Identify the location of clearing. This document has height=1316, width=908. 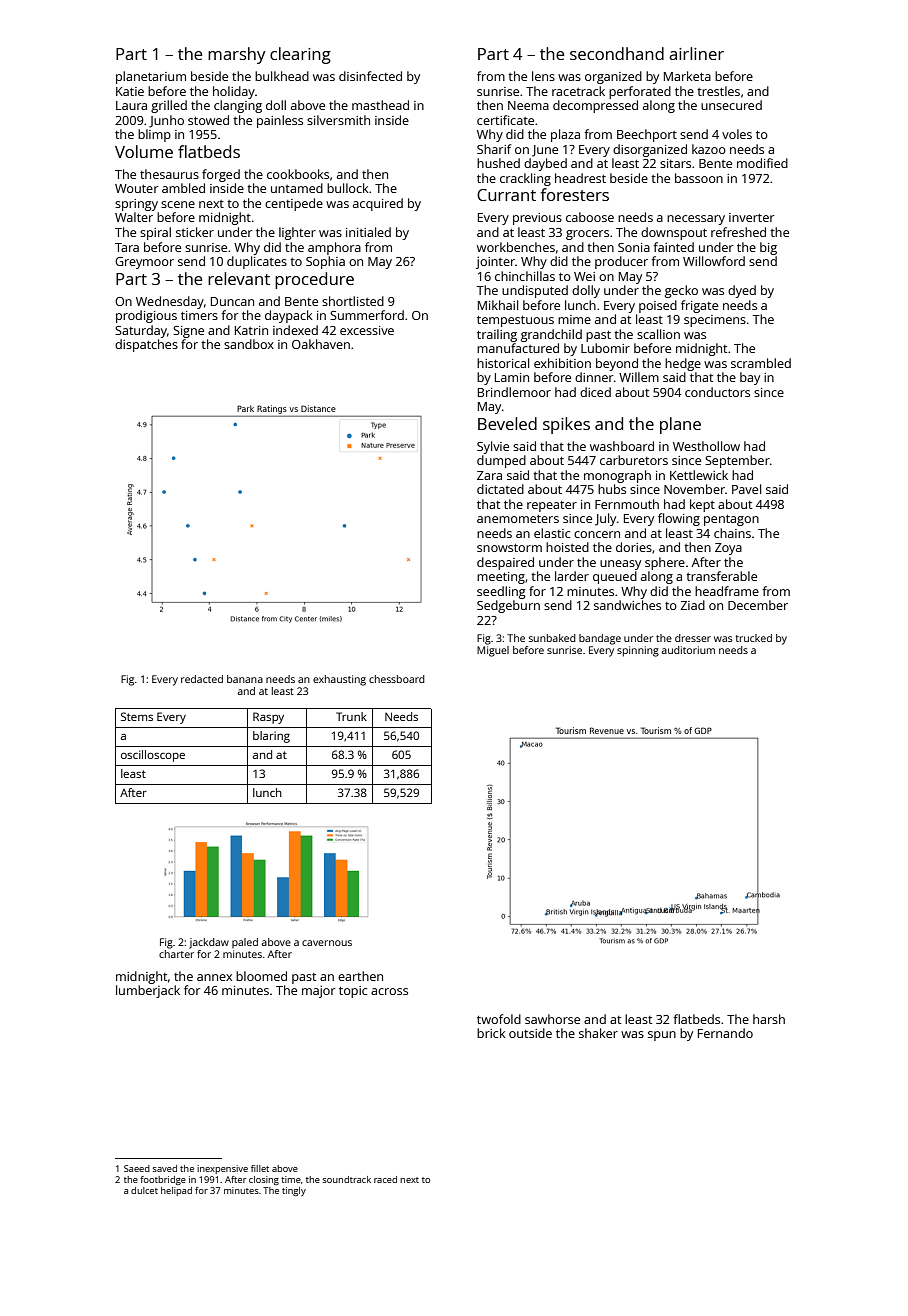
(300, 55).
